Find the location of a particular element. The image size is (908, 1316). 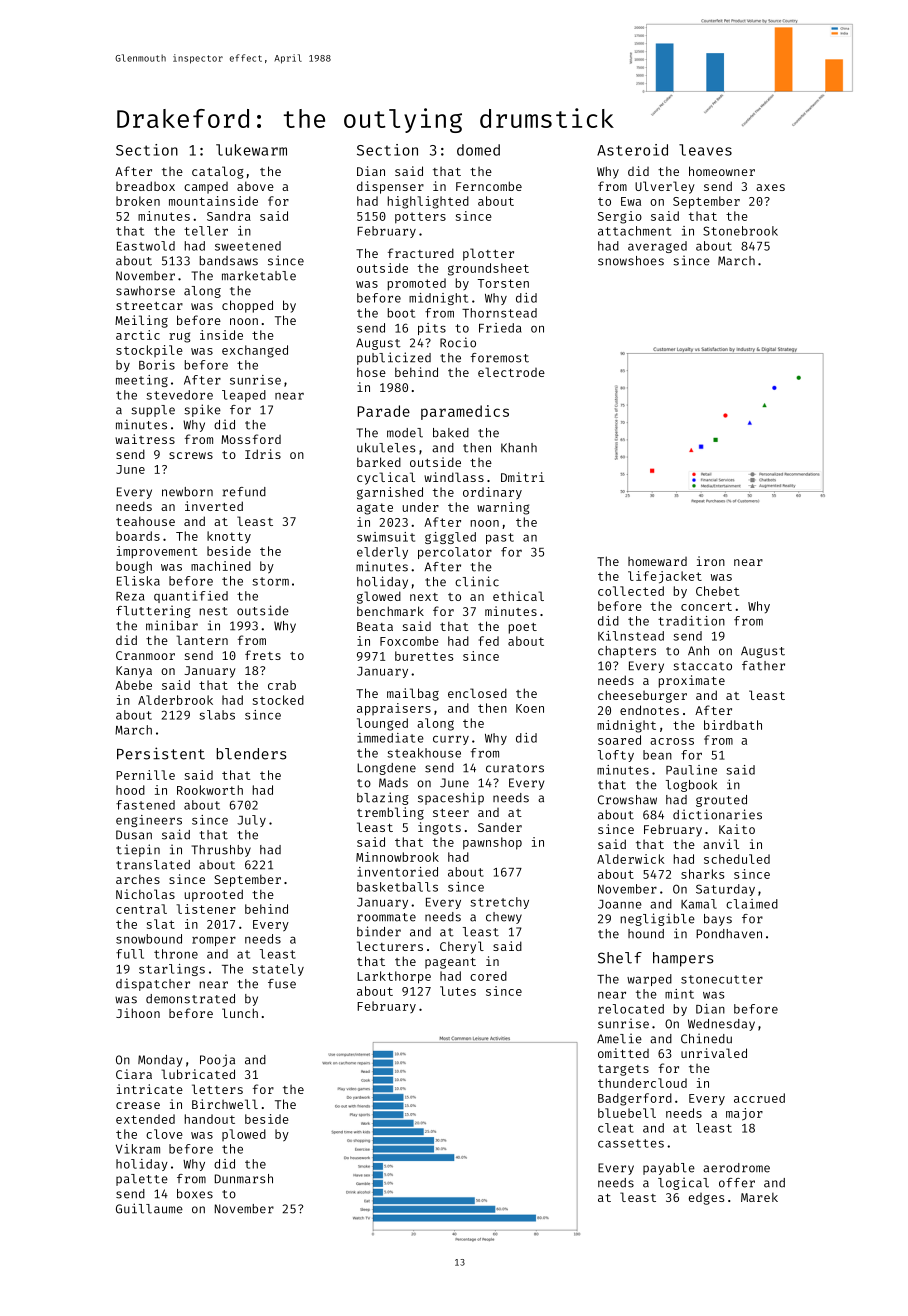

Shelf is located at coordinates (620, 958).
